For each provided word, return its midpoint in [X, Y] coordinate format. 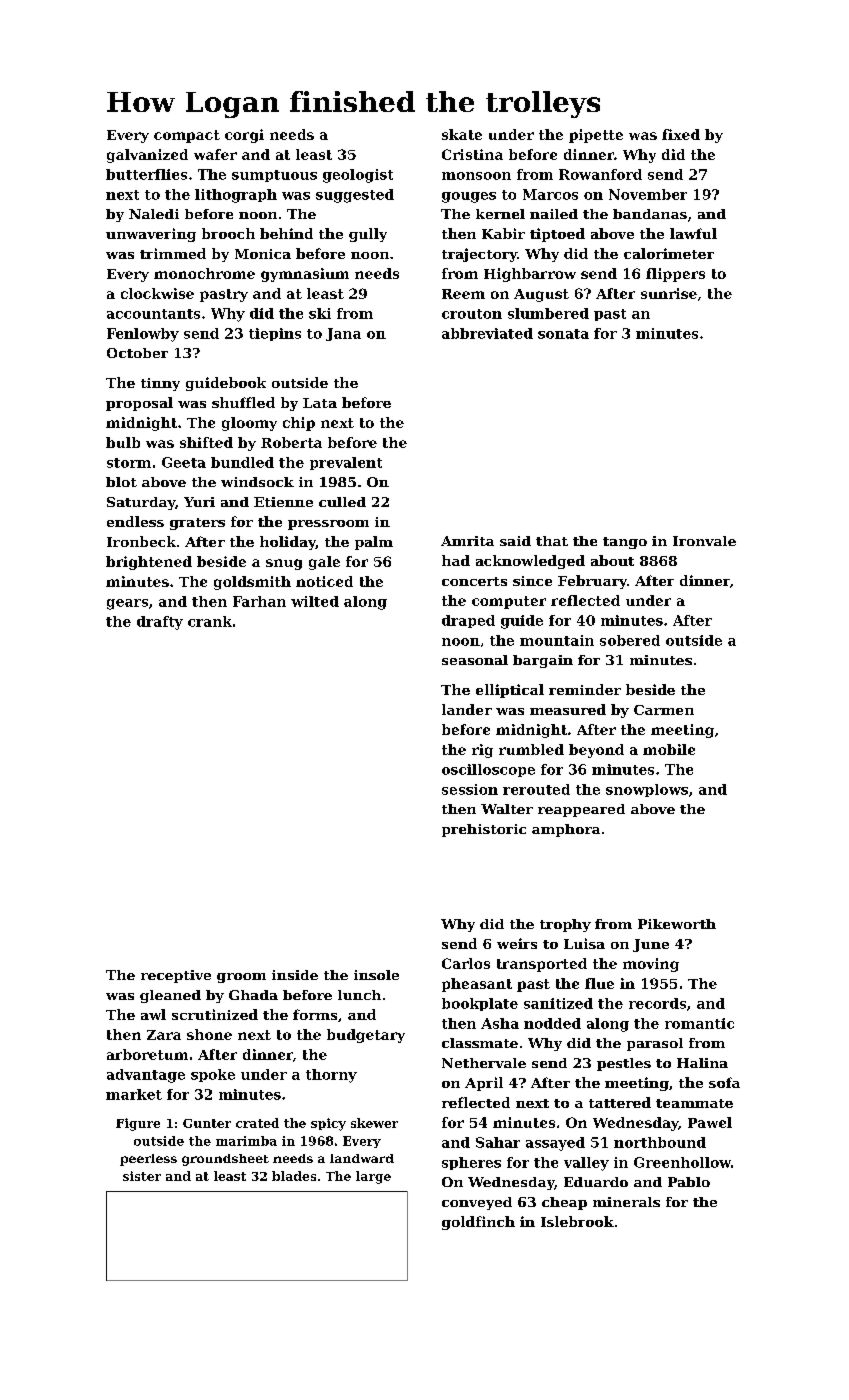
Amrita [467, 541]
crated [257, 1123]
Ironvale [704, 541]
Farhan [259, 601]
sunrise [669, 293]
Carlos [466, 963]
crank [210, 621]
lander [467, 709]
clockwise [157, 293]
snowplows [647, 790]
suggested [355, 196]
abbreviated [487, 333]
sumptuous [274, 176]
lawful [693, 233]
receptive [176, 976]
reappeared [581, 810]
